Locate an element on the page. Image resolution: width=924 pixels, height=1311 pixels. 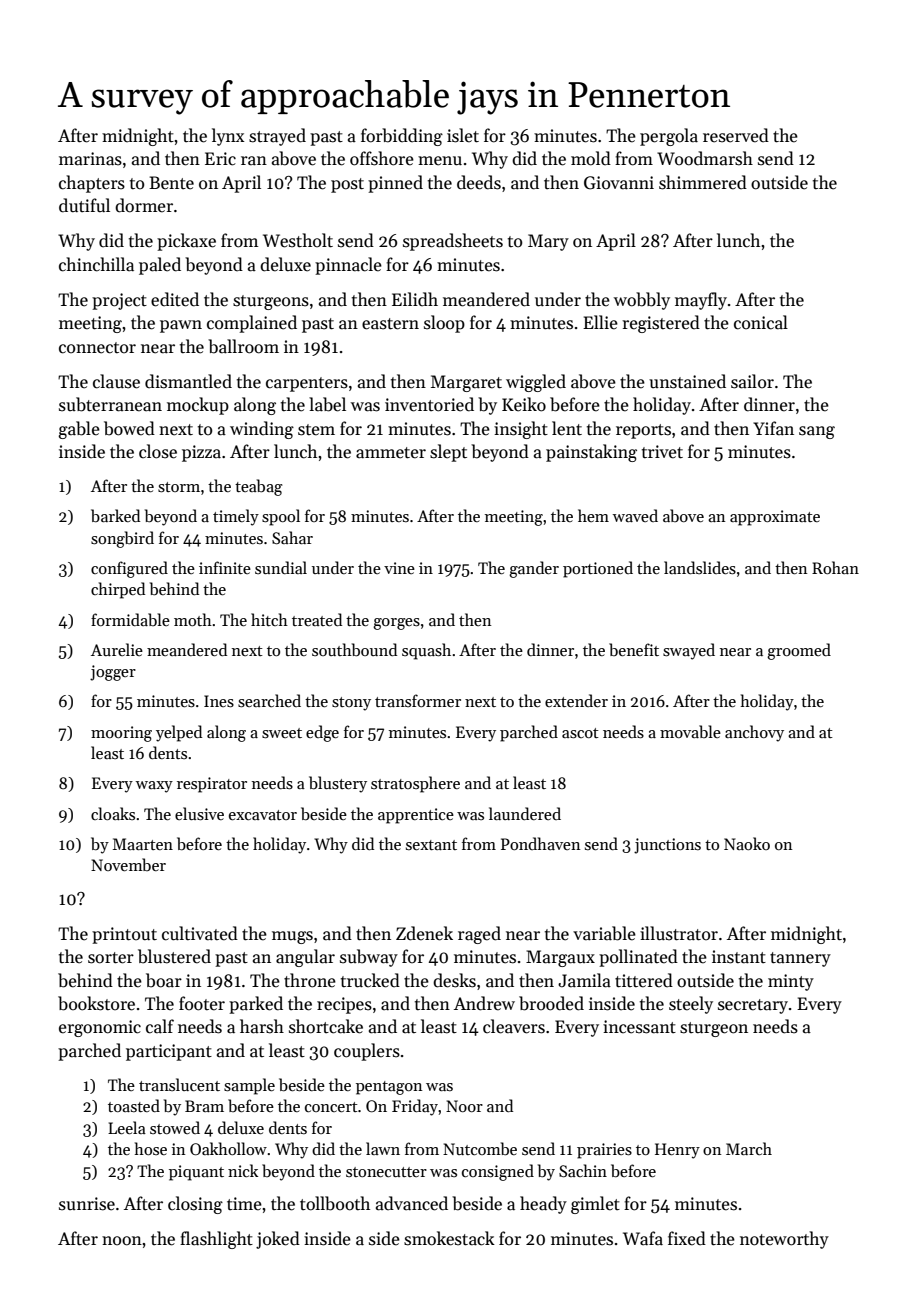
barked is located at coordinates (115, 516).
